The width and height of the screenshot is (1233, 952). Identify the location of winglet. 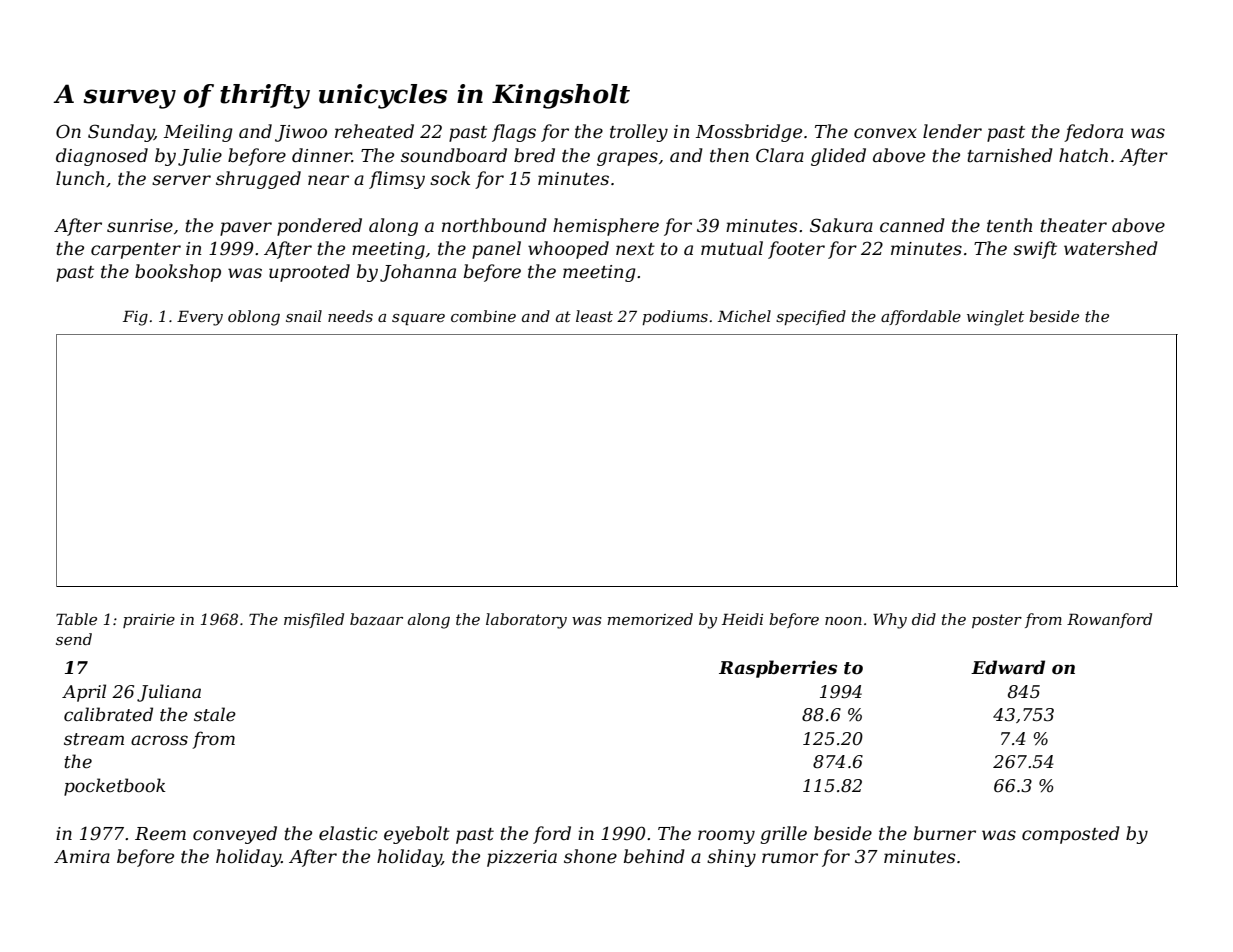
(995, 318).
